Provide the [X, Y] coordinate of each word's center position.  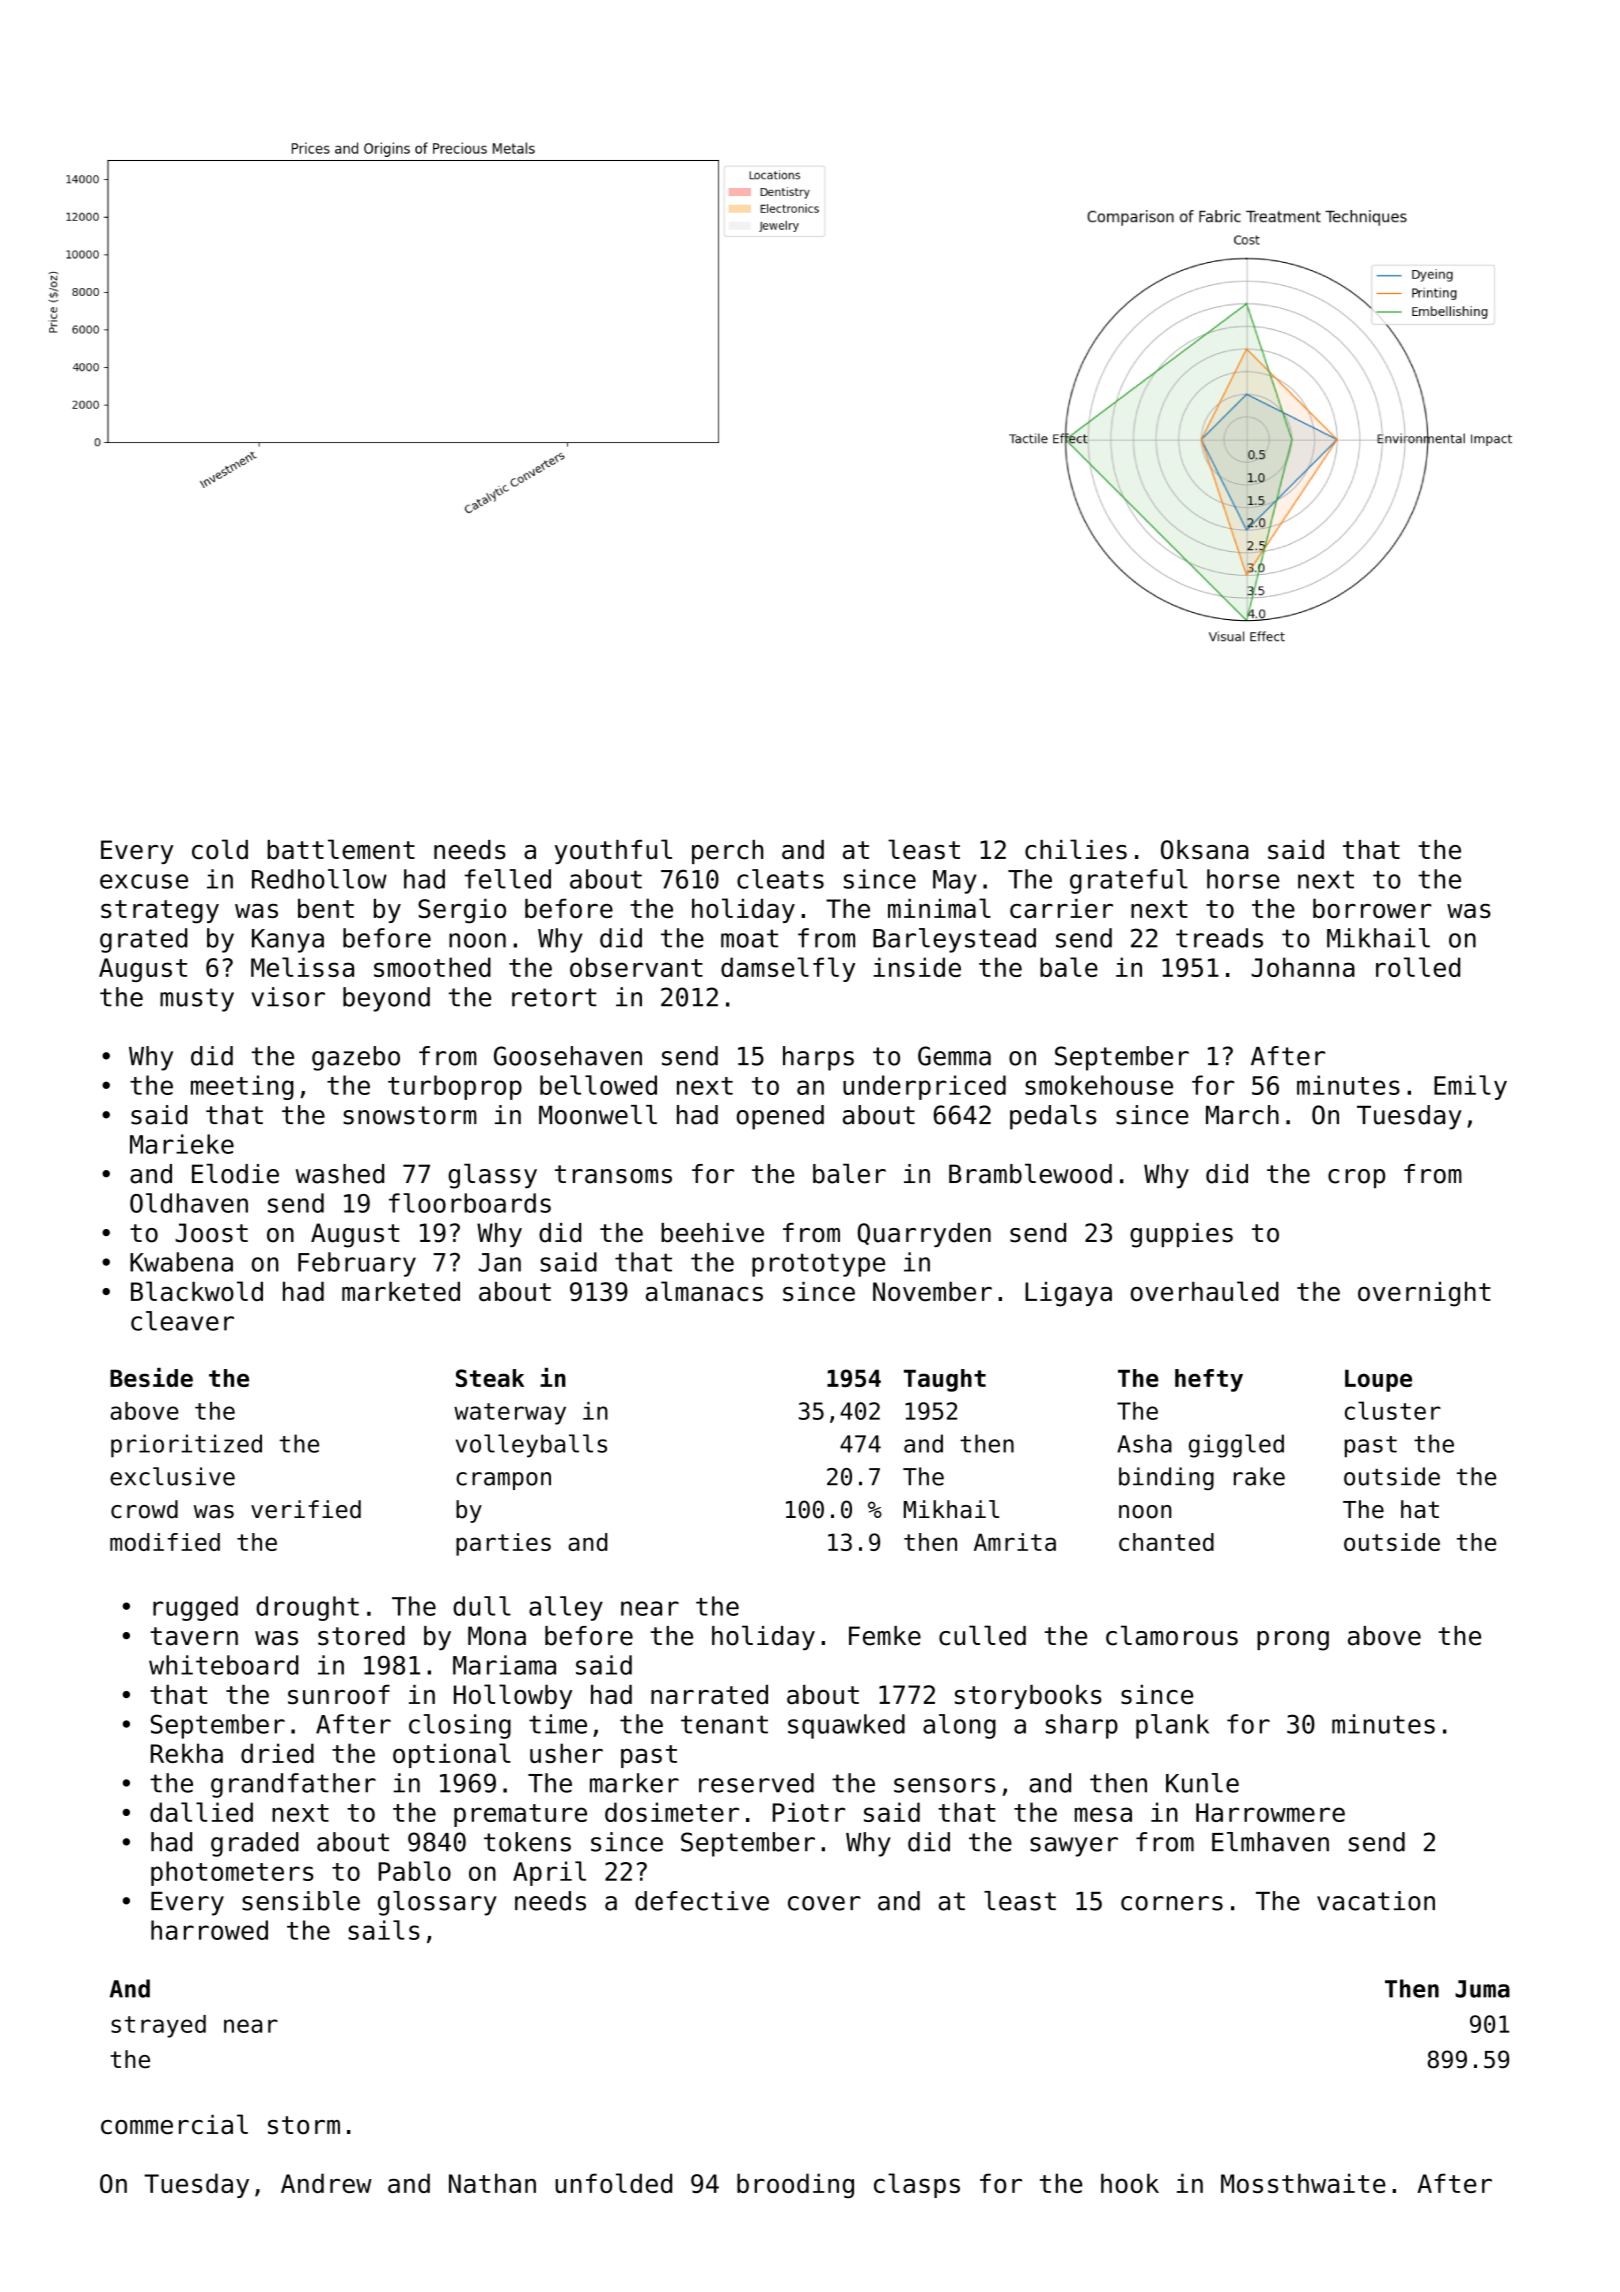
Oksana [1205, 850]
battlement [341, 849]
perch [727, 852]
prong [1293, 1641]
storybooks [1028, 1697]
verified [306, 1509]
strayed [158, 2026]
